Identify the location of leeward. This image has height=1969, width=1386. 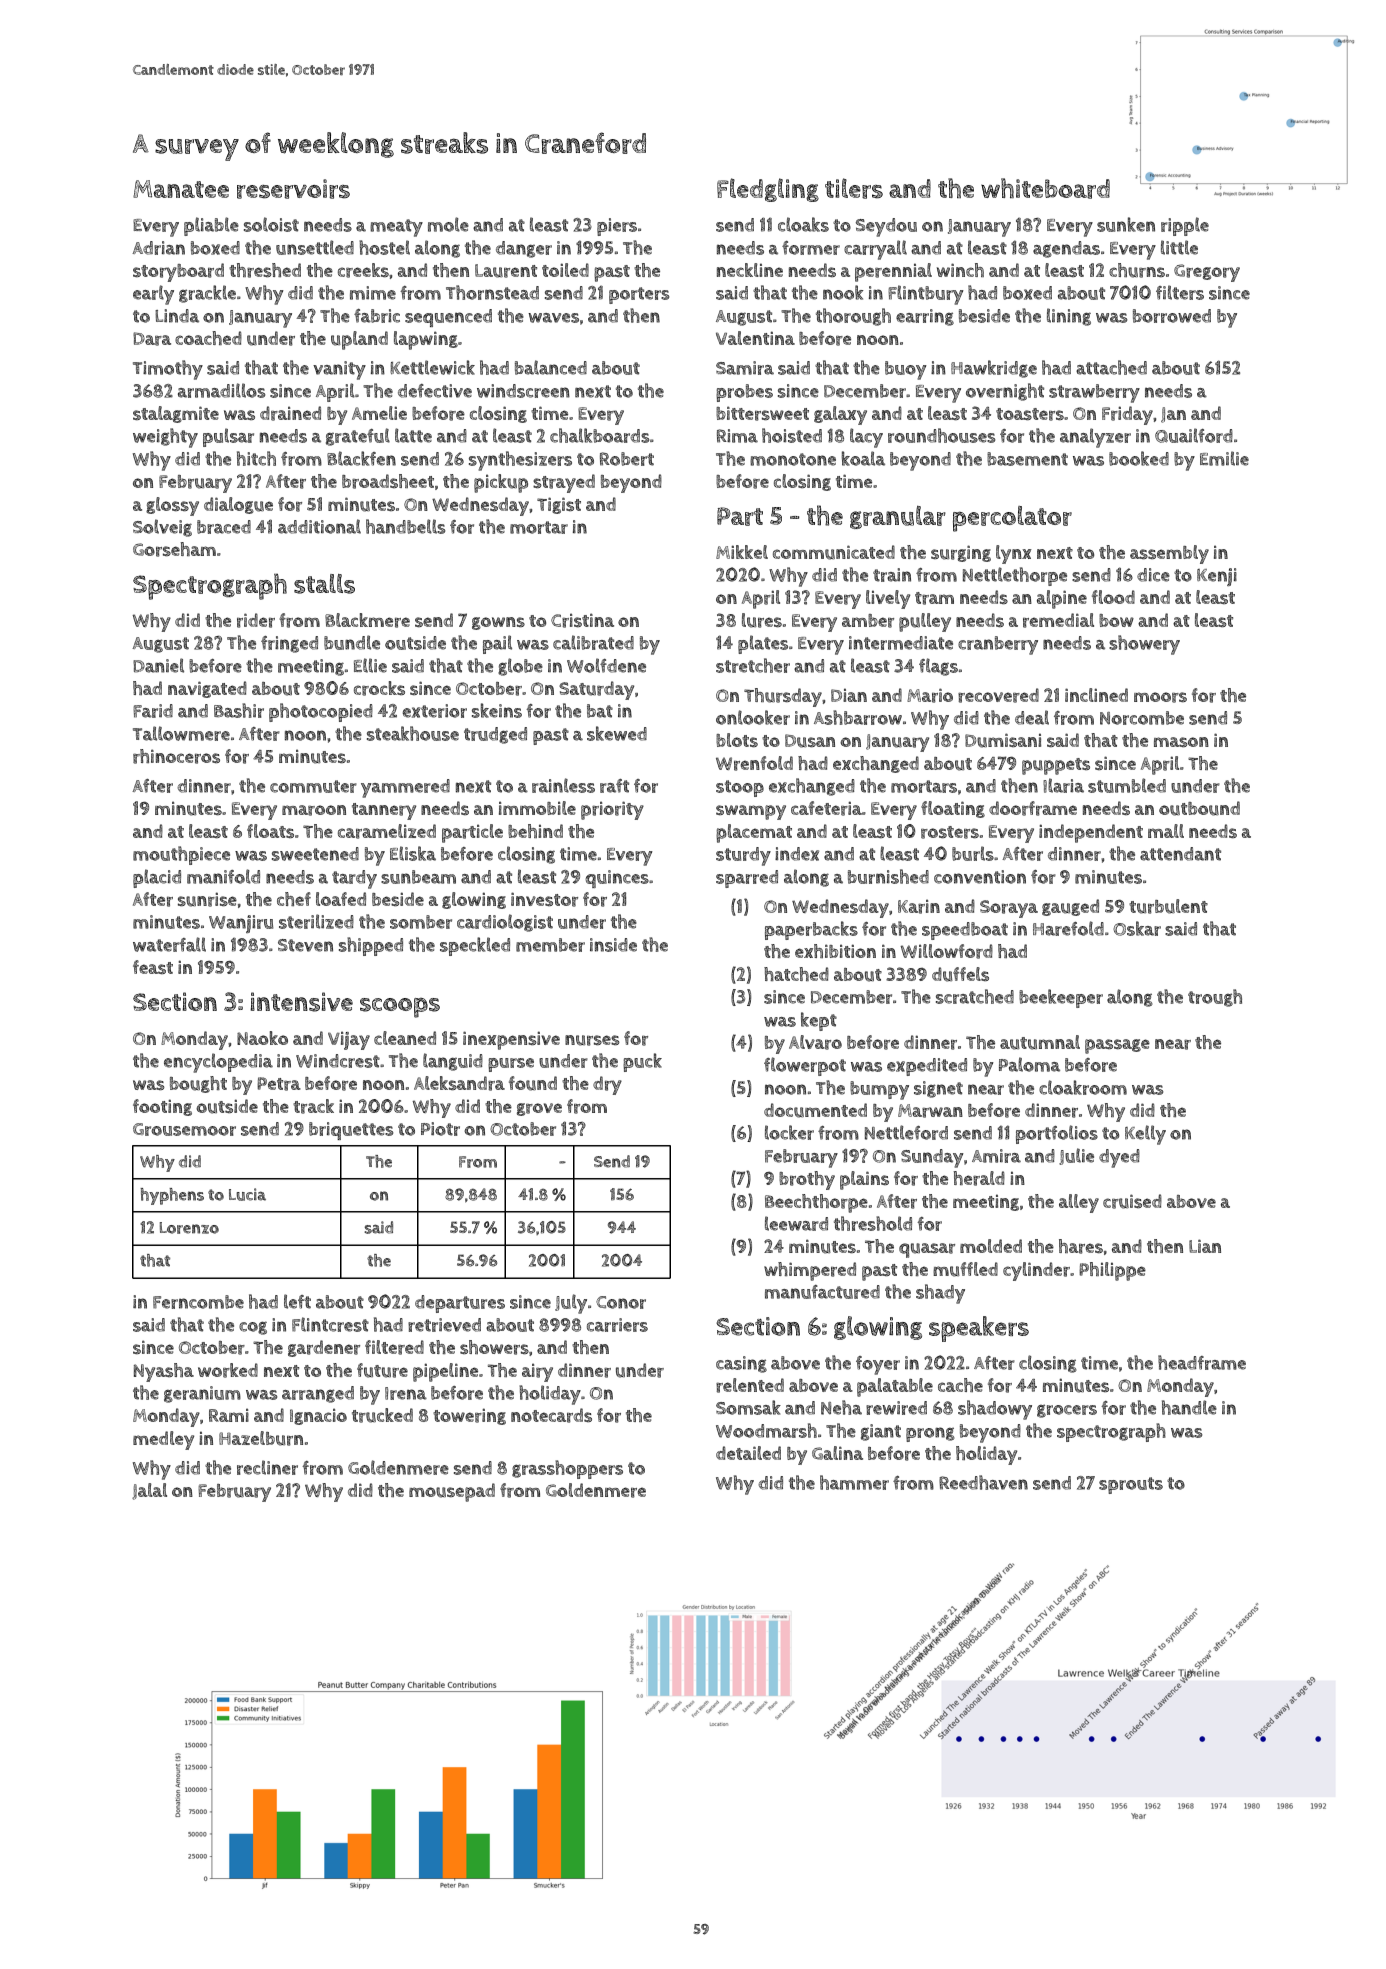
(796, 1223).
